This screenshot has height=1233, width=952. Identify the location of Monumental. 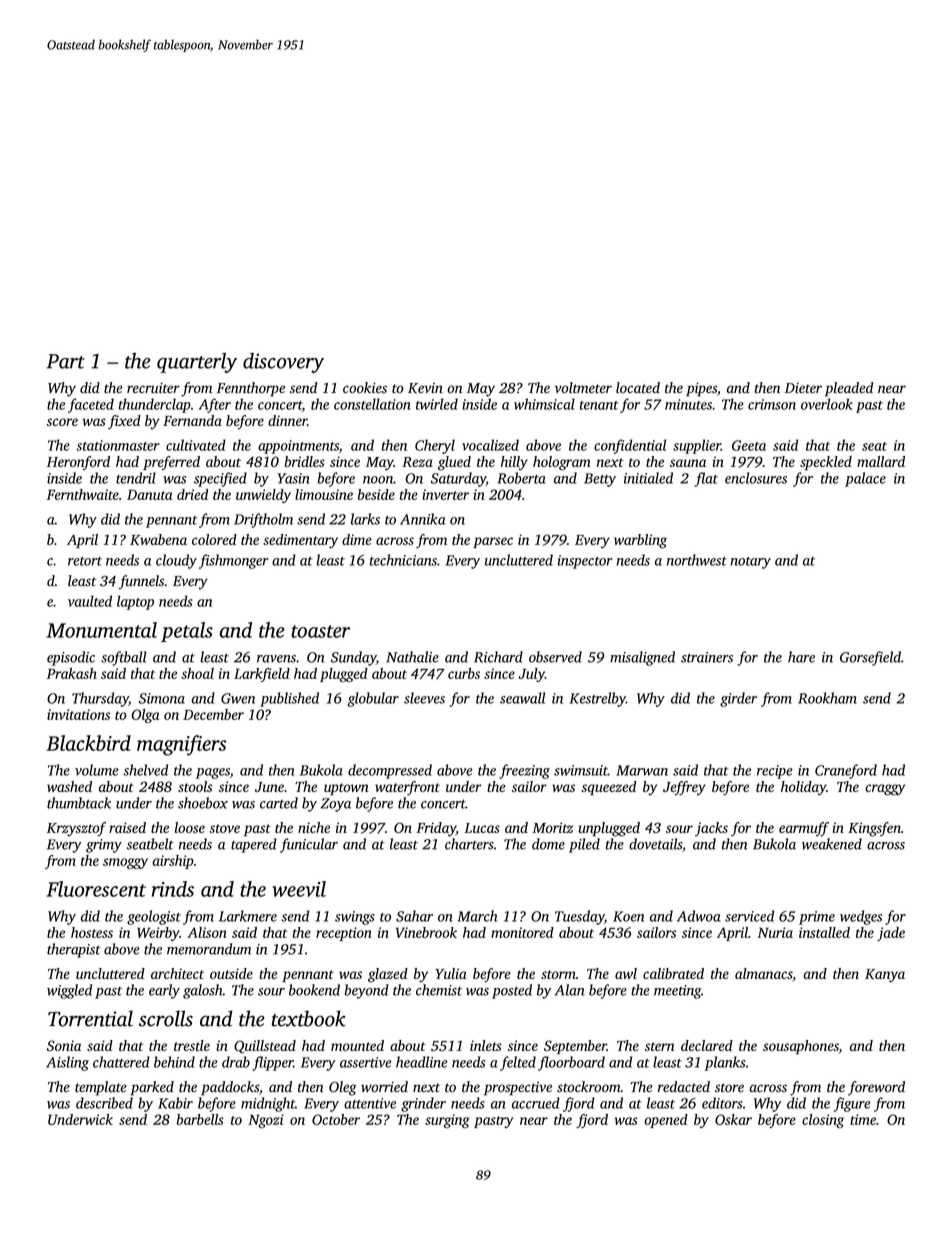
(102, 630).
